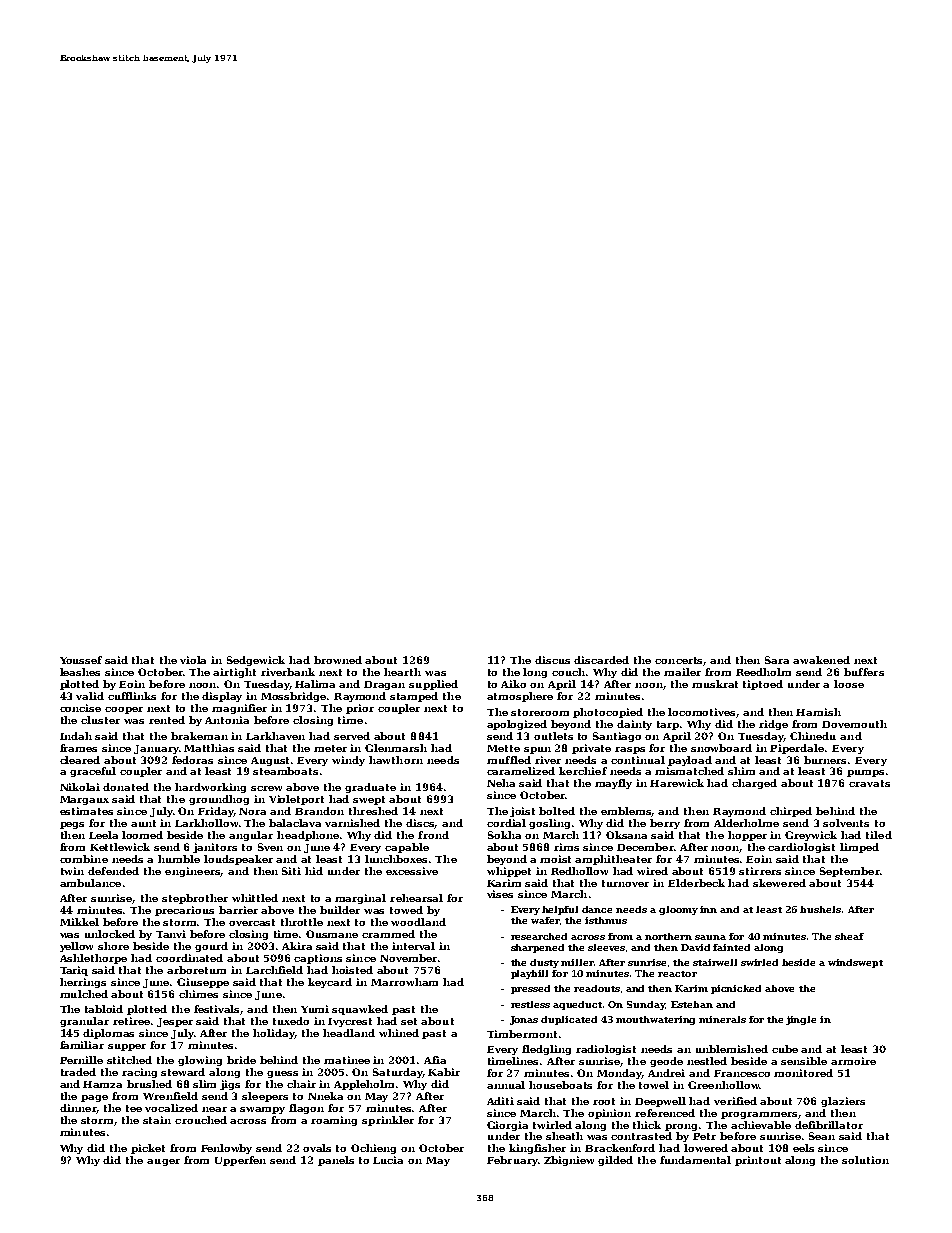 The height and width of the screenshot is (1233, 952). What do you see at coordinates (102, 1084) in the screenshot?
I see `Hamza` at bounding box center [102, 1084].
